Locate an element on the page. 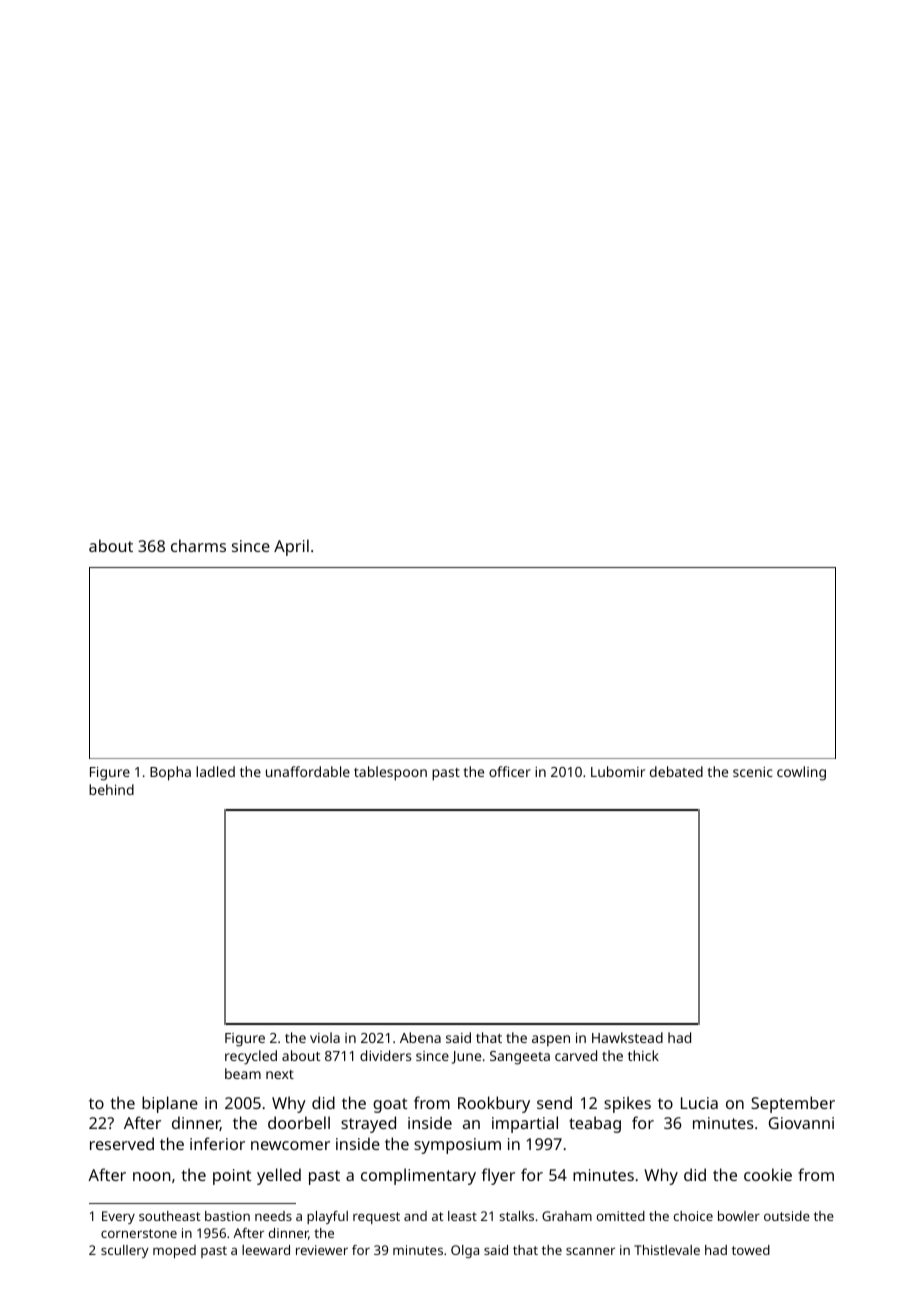  charms is located at coordinates (198, 545).
